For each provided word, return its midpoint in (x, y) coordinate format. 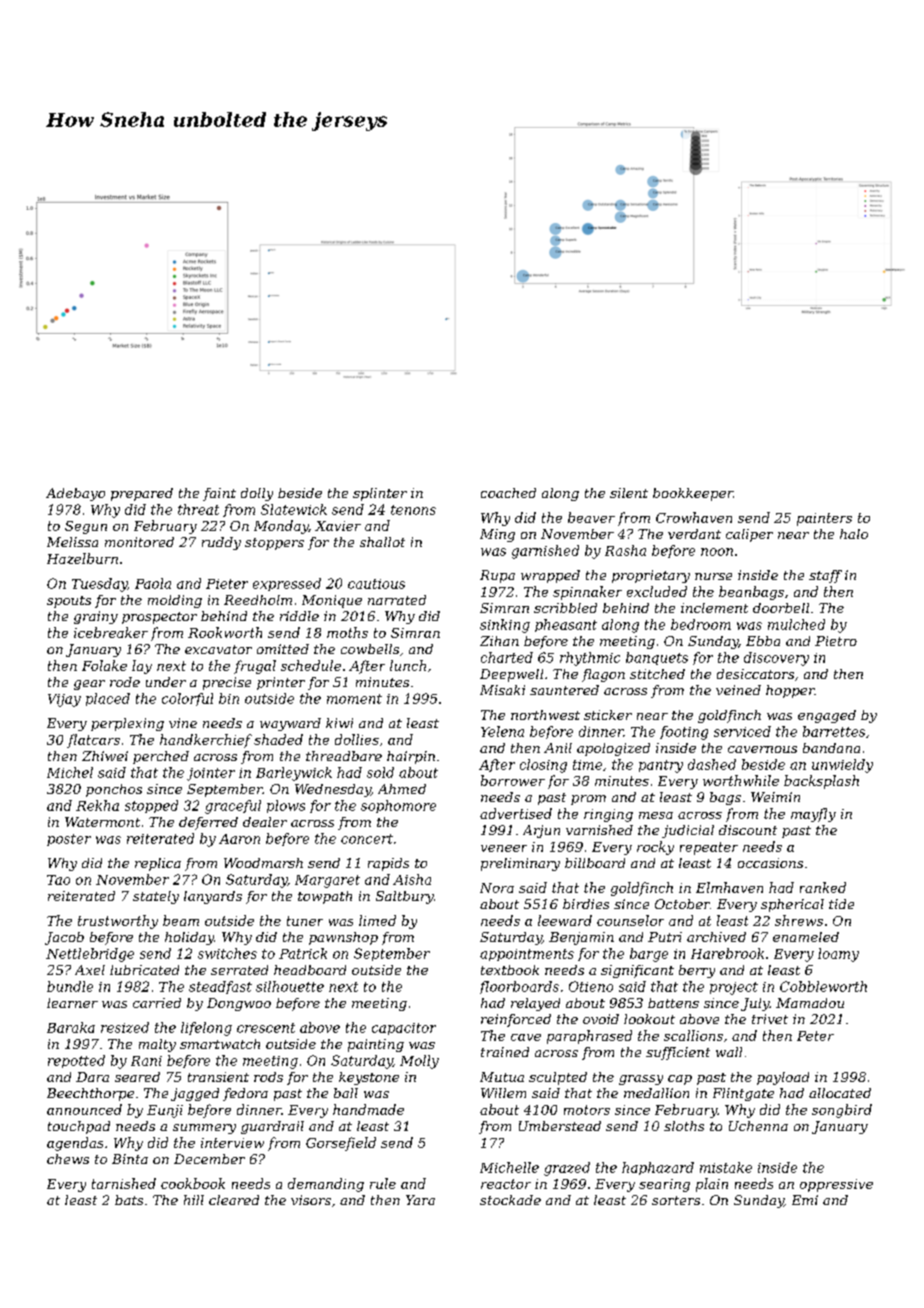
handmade (368, 1109)
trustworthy (118, 922)
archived (716, 937)
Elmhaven (729, 887)
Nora (497, 888)
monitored (139, 542)
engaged (827, 716)
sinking (505, 626)
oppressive (836, 1185)
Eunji (165, 1111)
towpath (325, 897)
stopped (151, 806)
